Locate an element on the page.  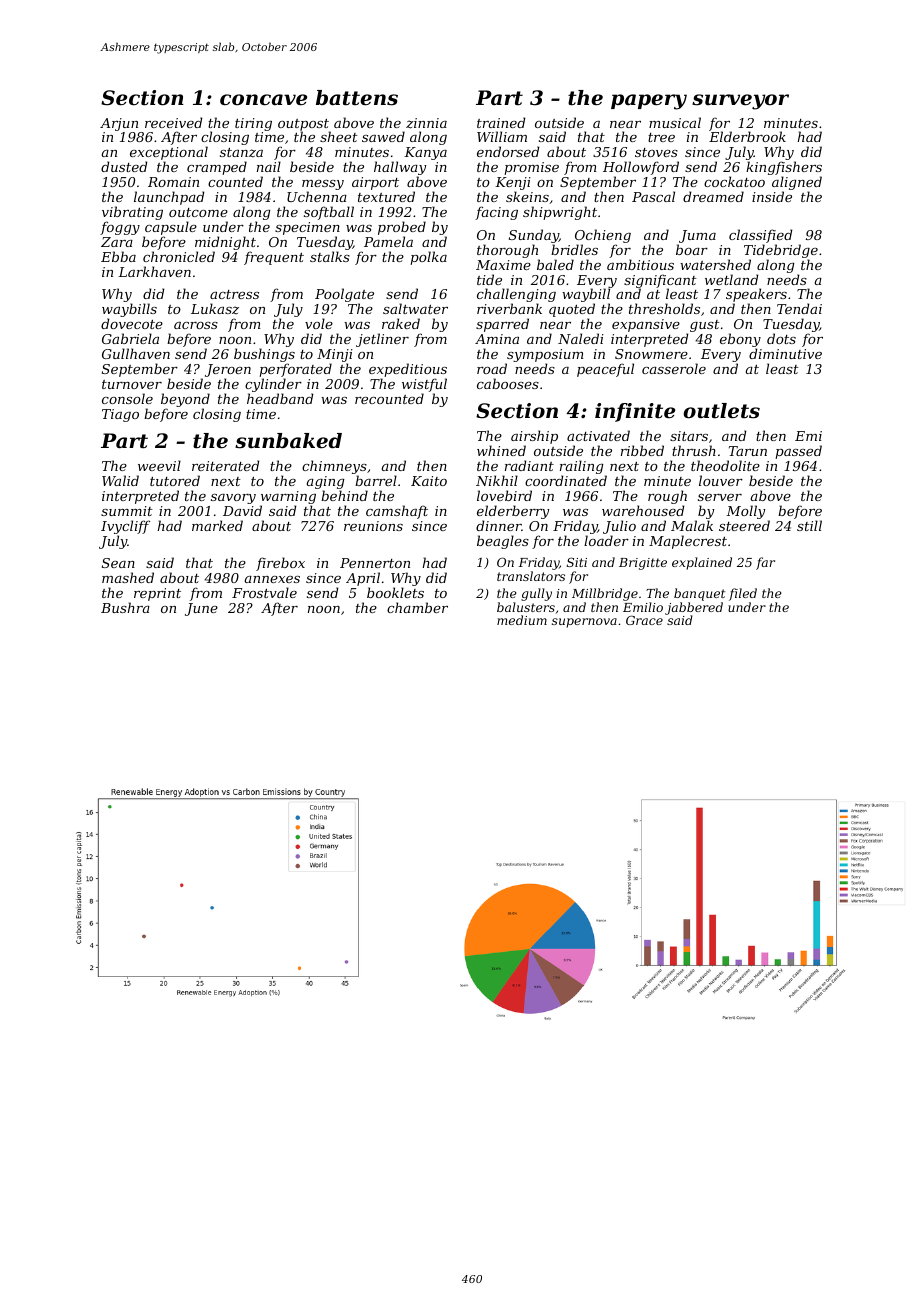
Bushra is located at coordinates (125, 607).
